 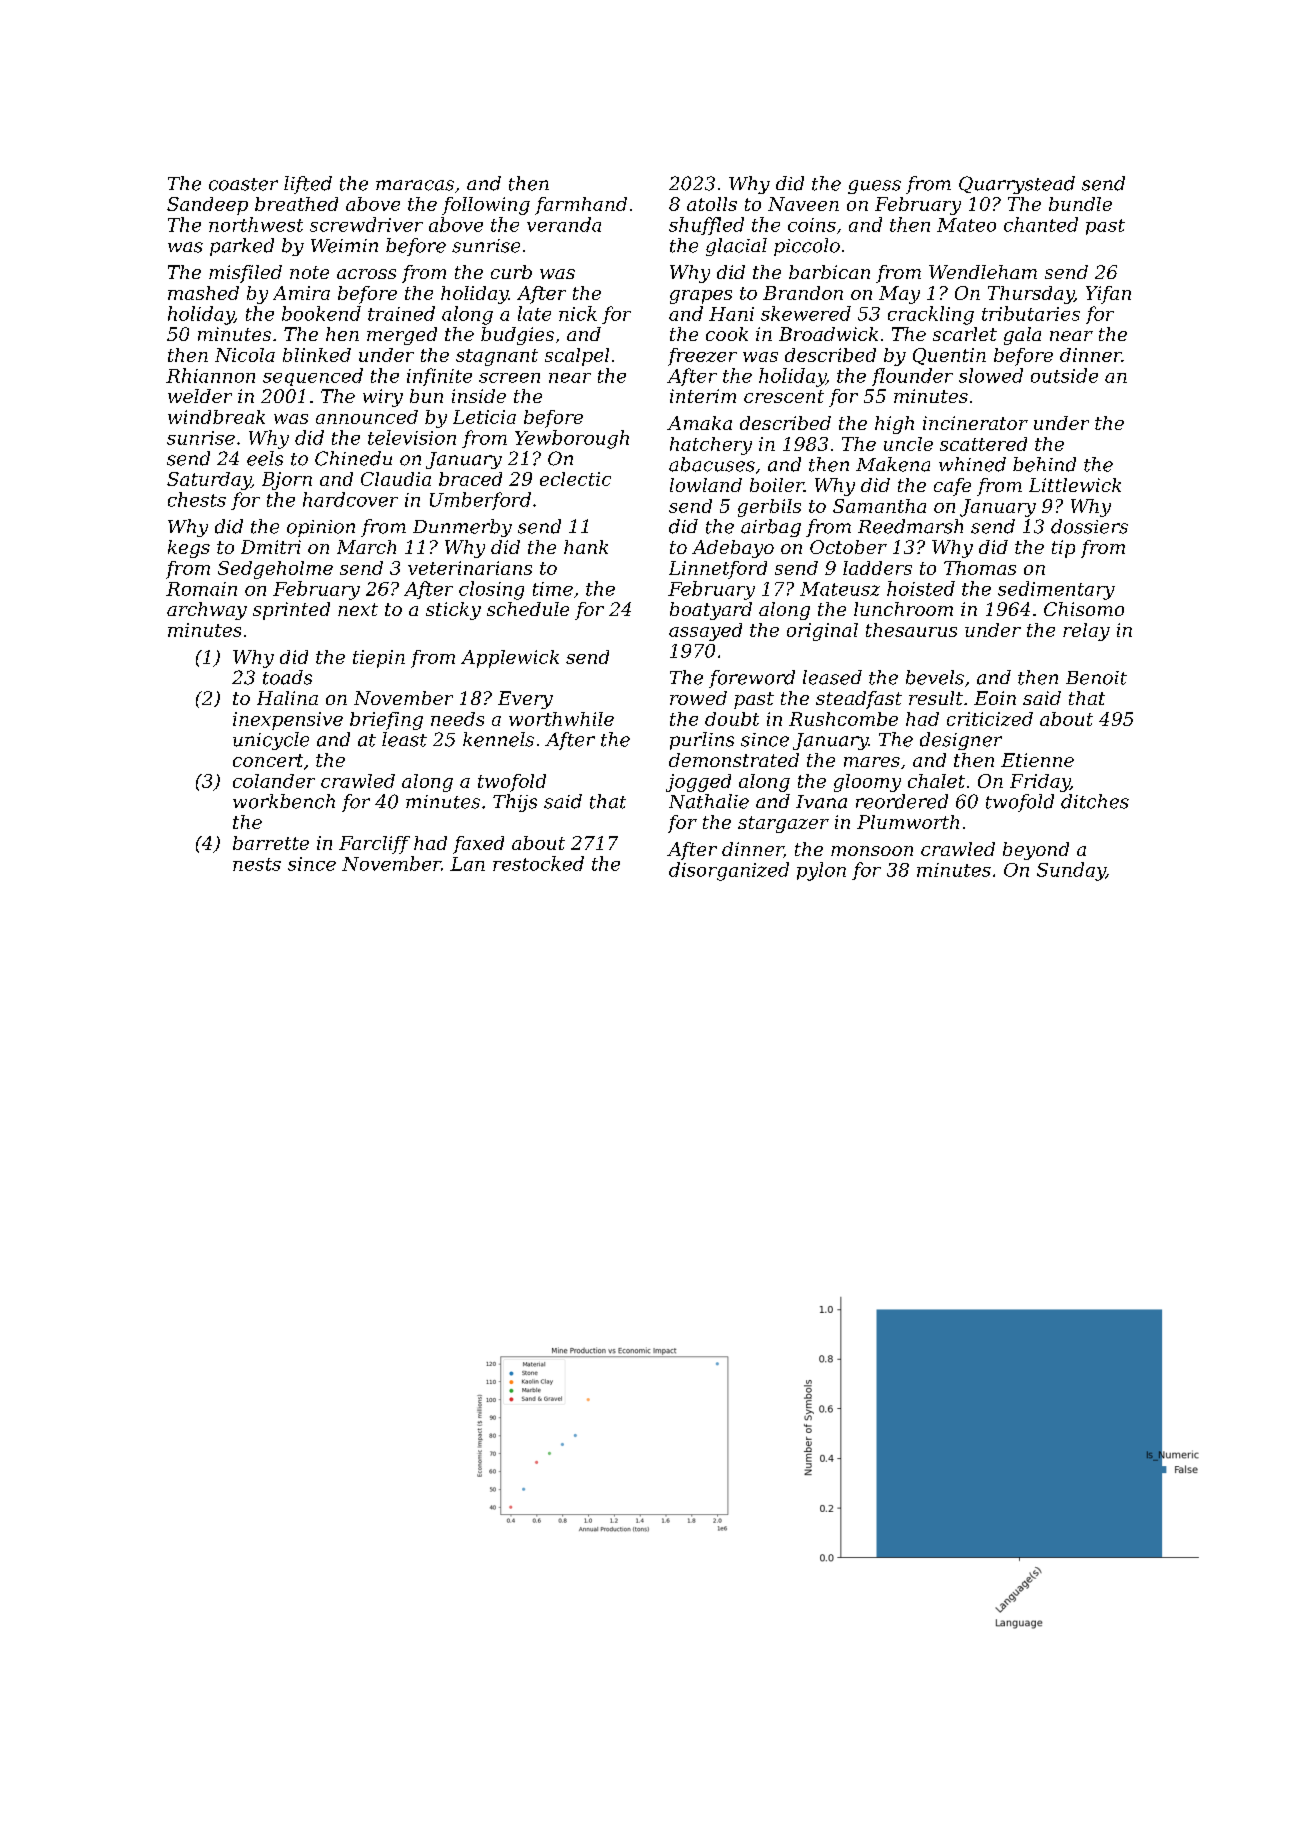 What do you see at coordinates (874, 187) in the image?
I see `guess` at bounding box center [874, 187].
